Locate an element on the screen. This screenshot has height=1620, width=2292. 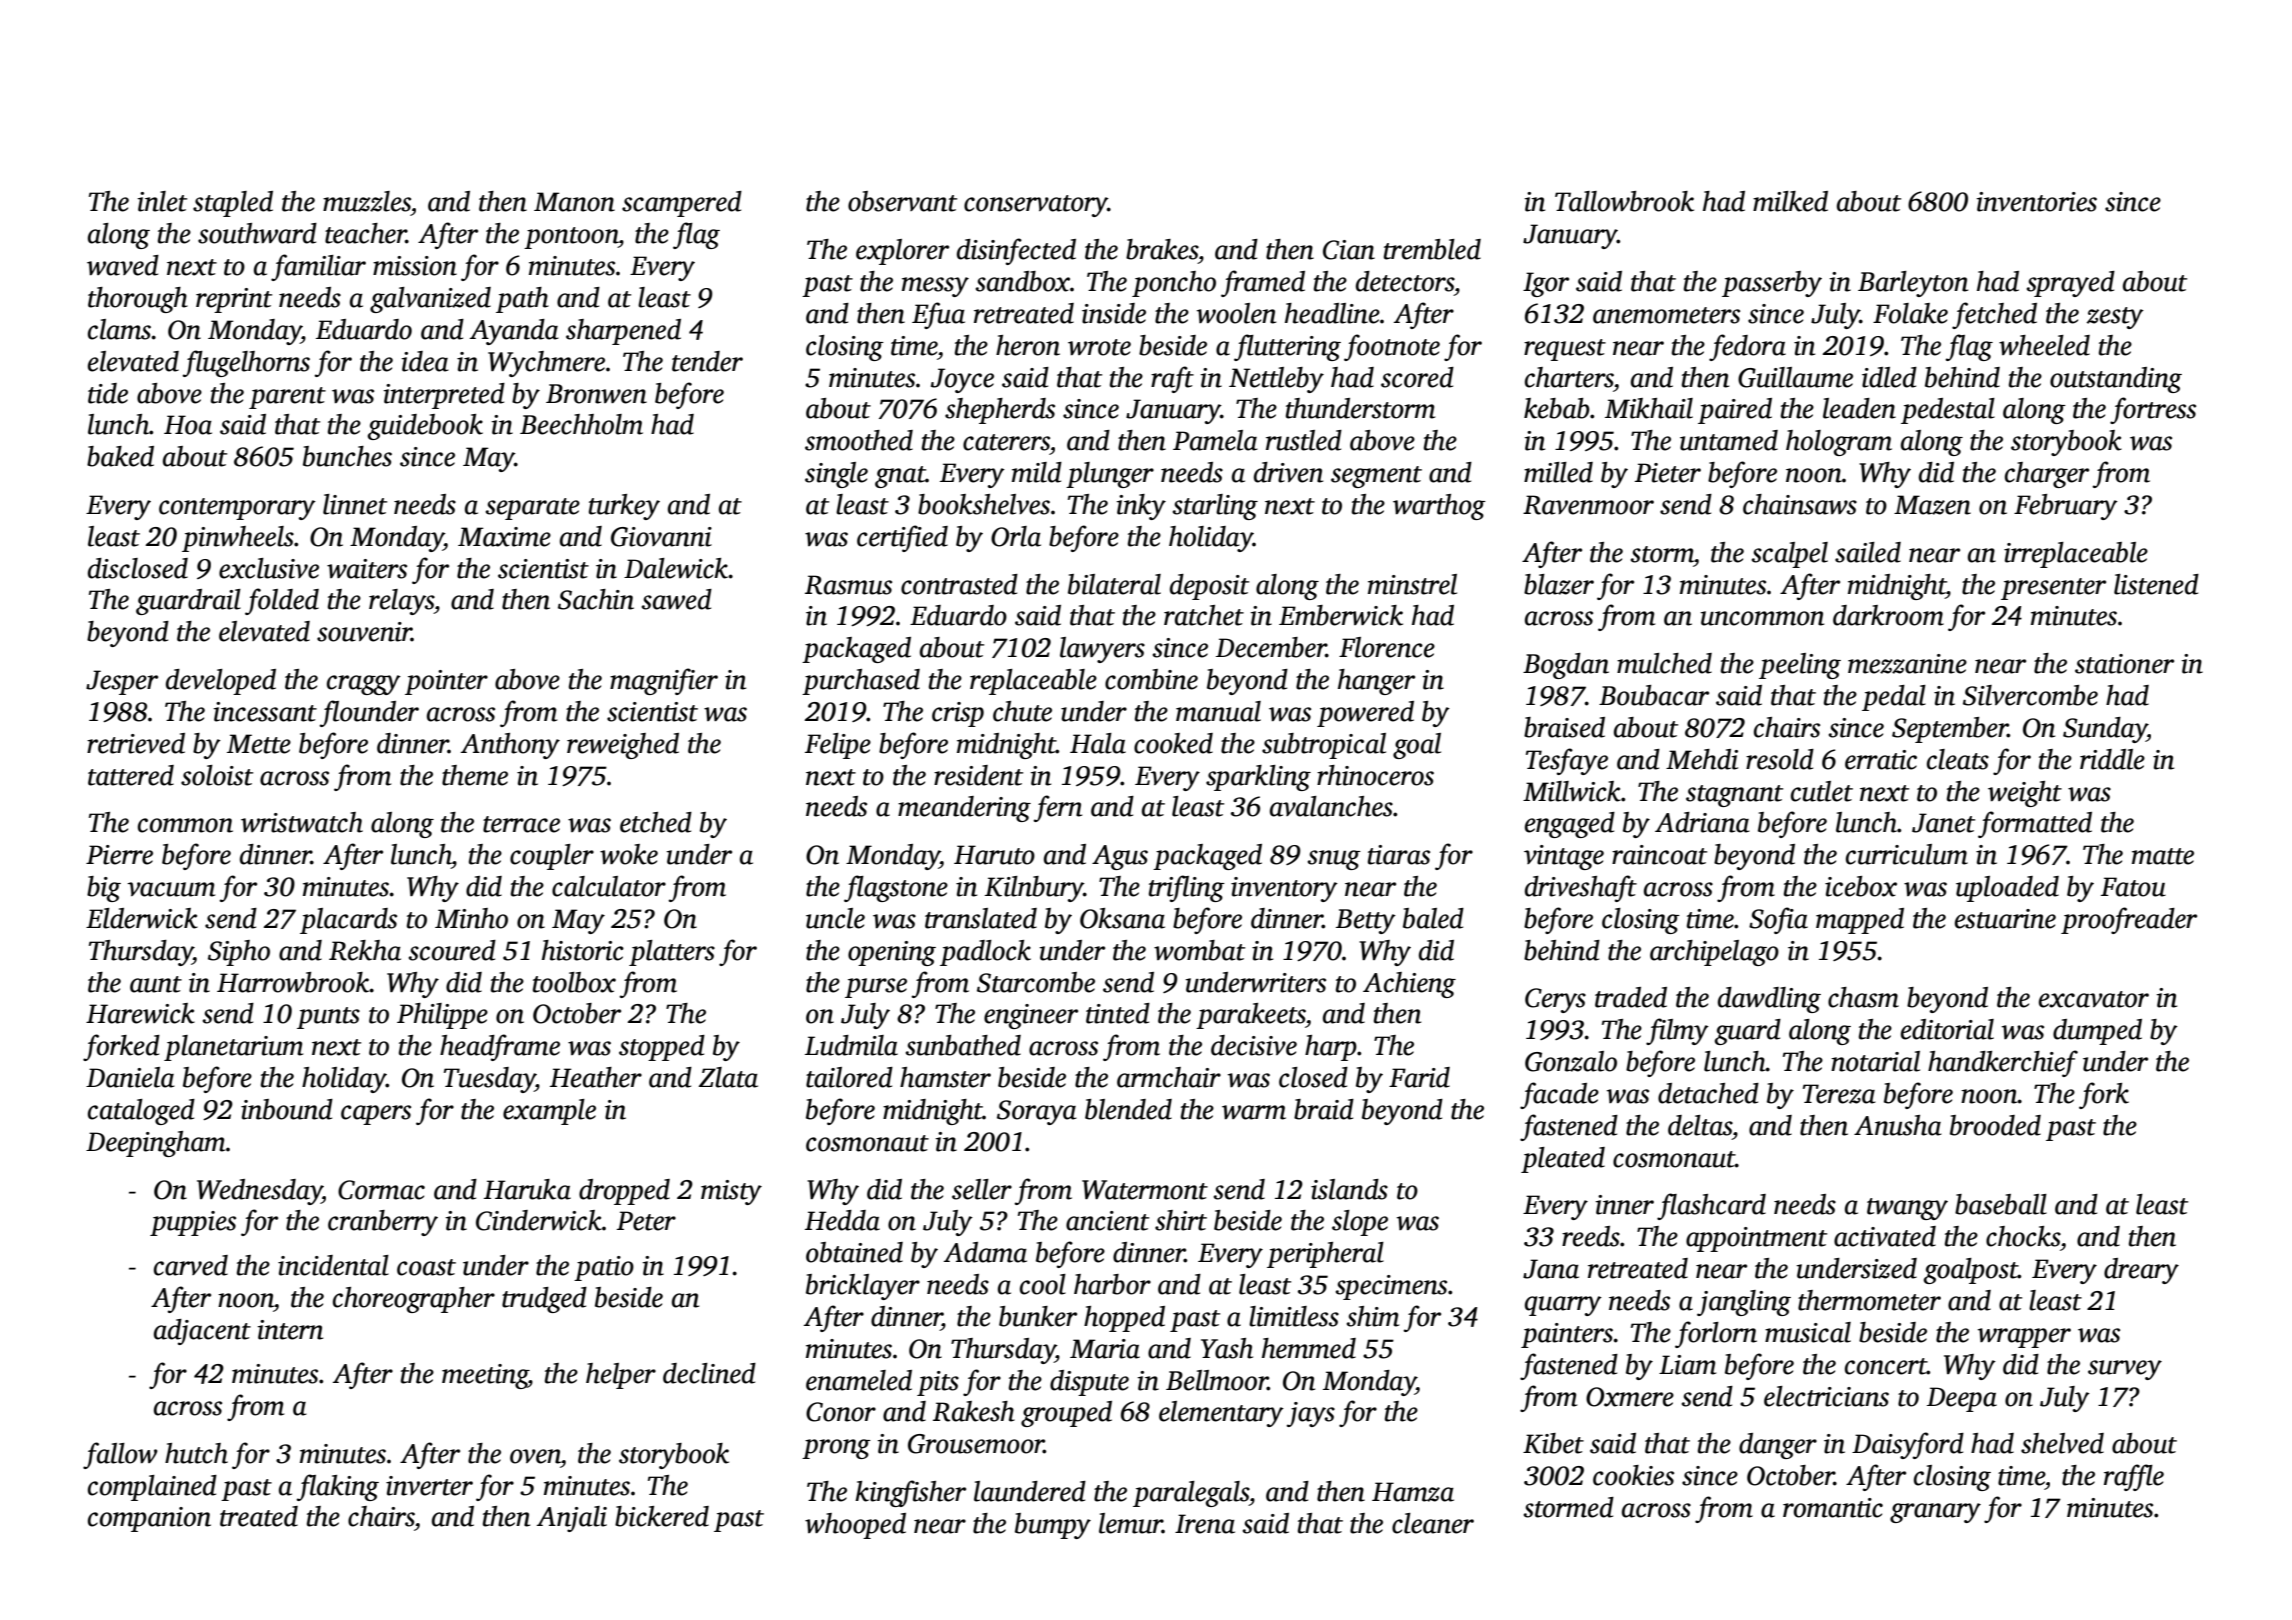
Sofia is located at coordinates (1778, 920).
